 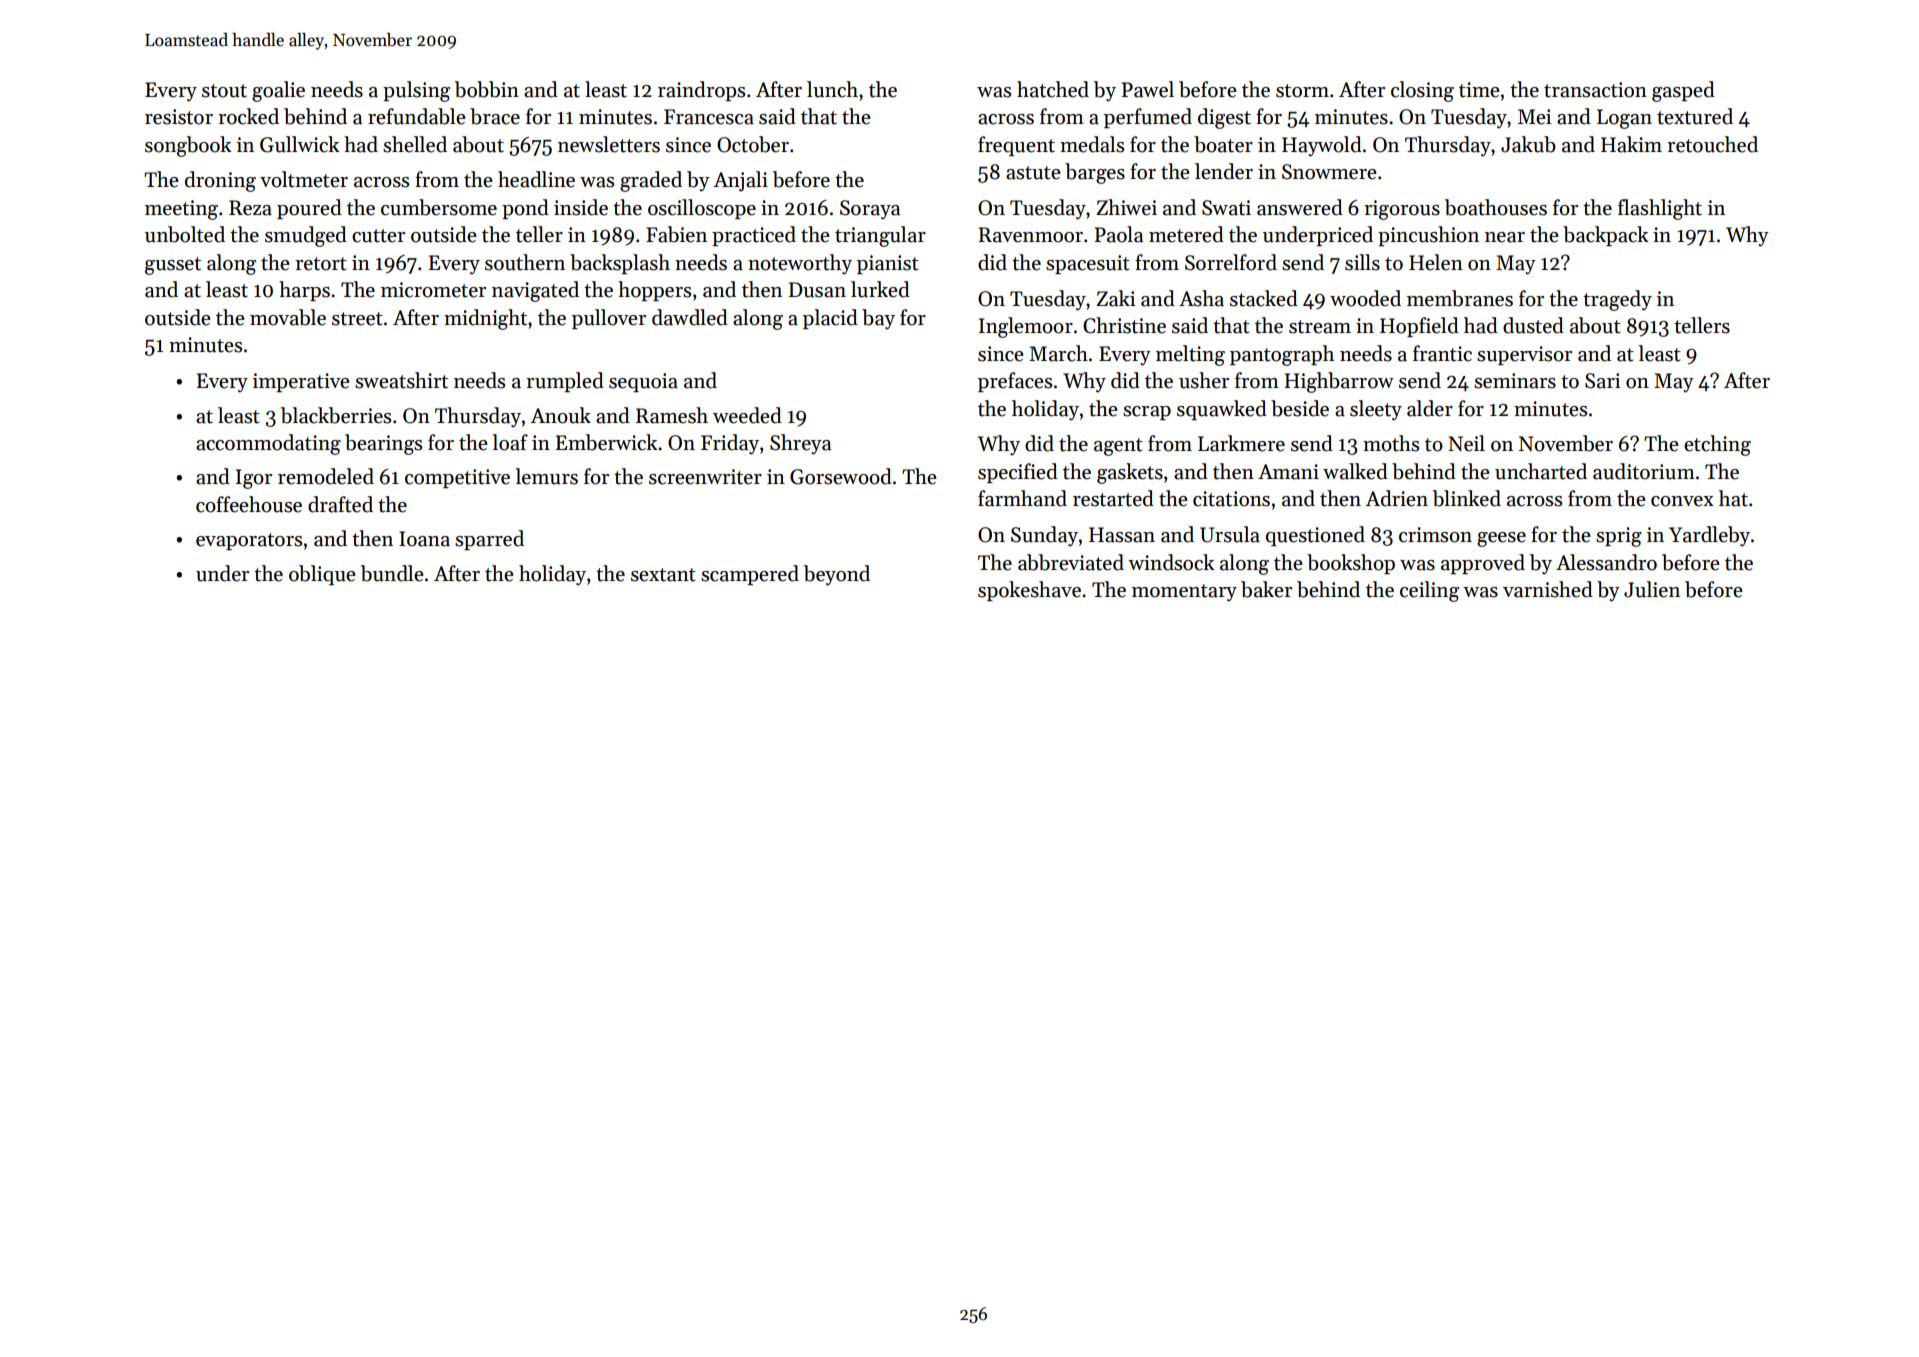 What do you see at coordinates (417, 116) in the image?
I see `refundable` at bounding box center [417, 116].
